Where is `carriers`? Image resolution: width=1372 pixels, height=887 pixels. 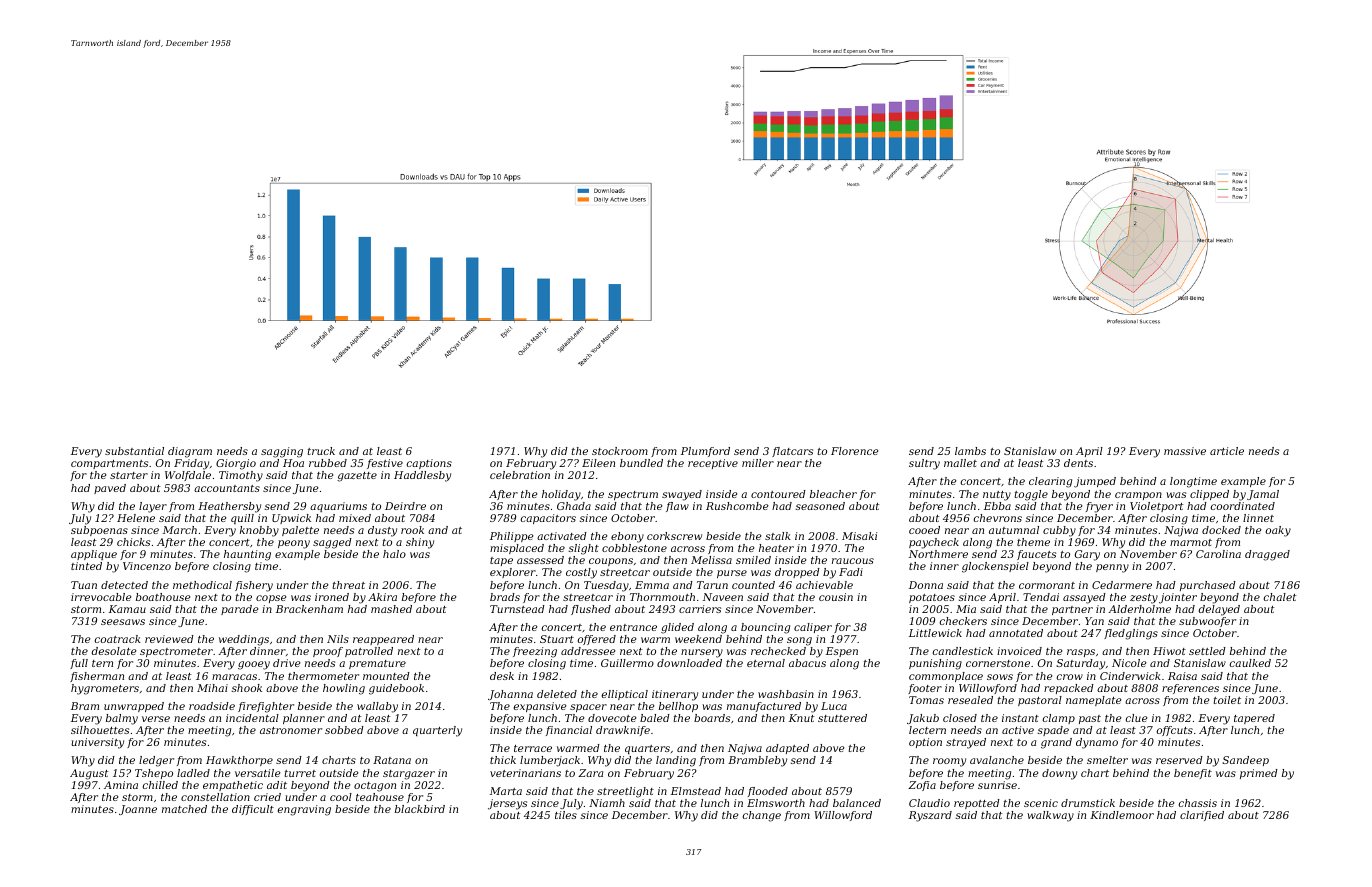
carriers is located at coordinates (700, 609).
